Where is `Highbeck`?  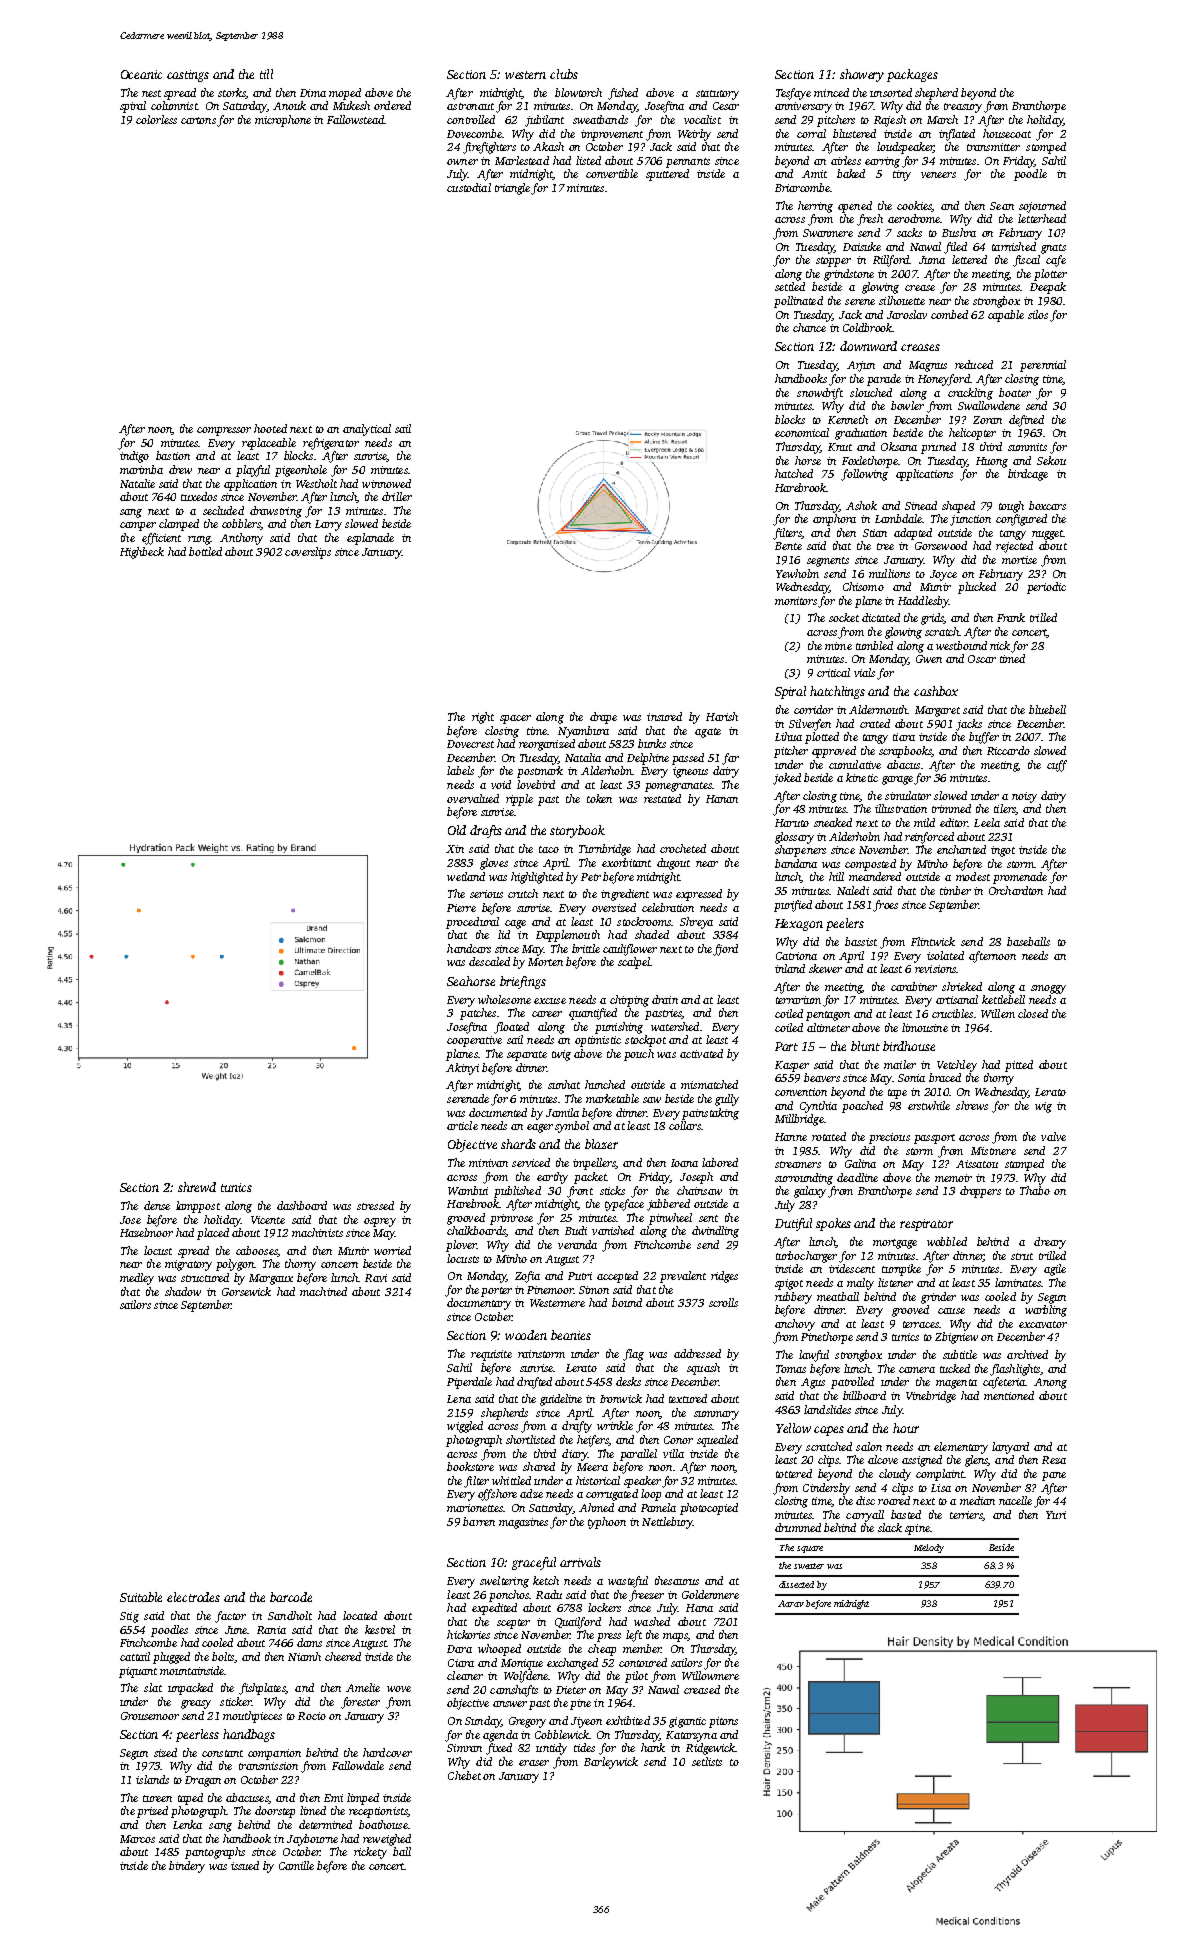
Highbeck is located at coordinates (142, 553).
